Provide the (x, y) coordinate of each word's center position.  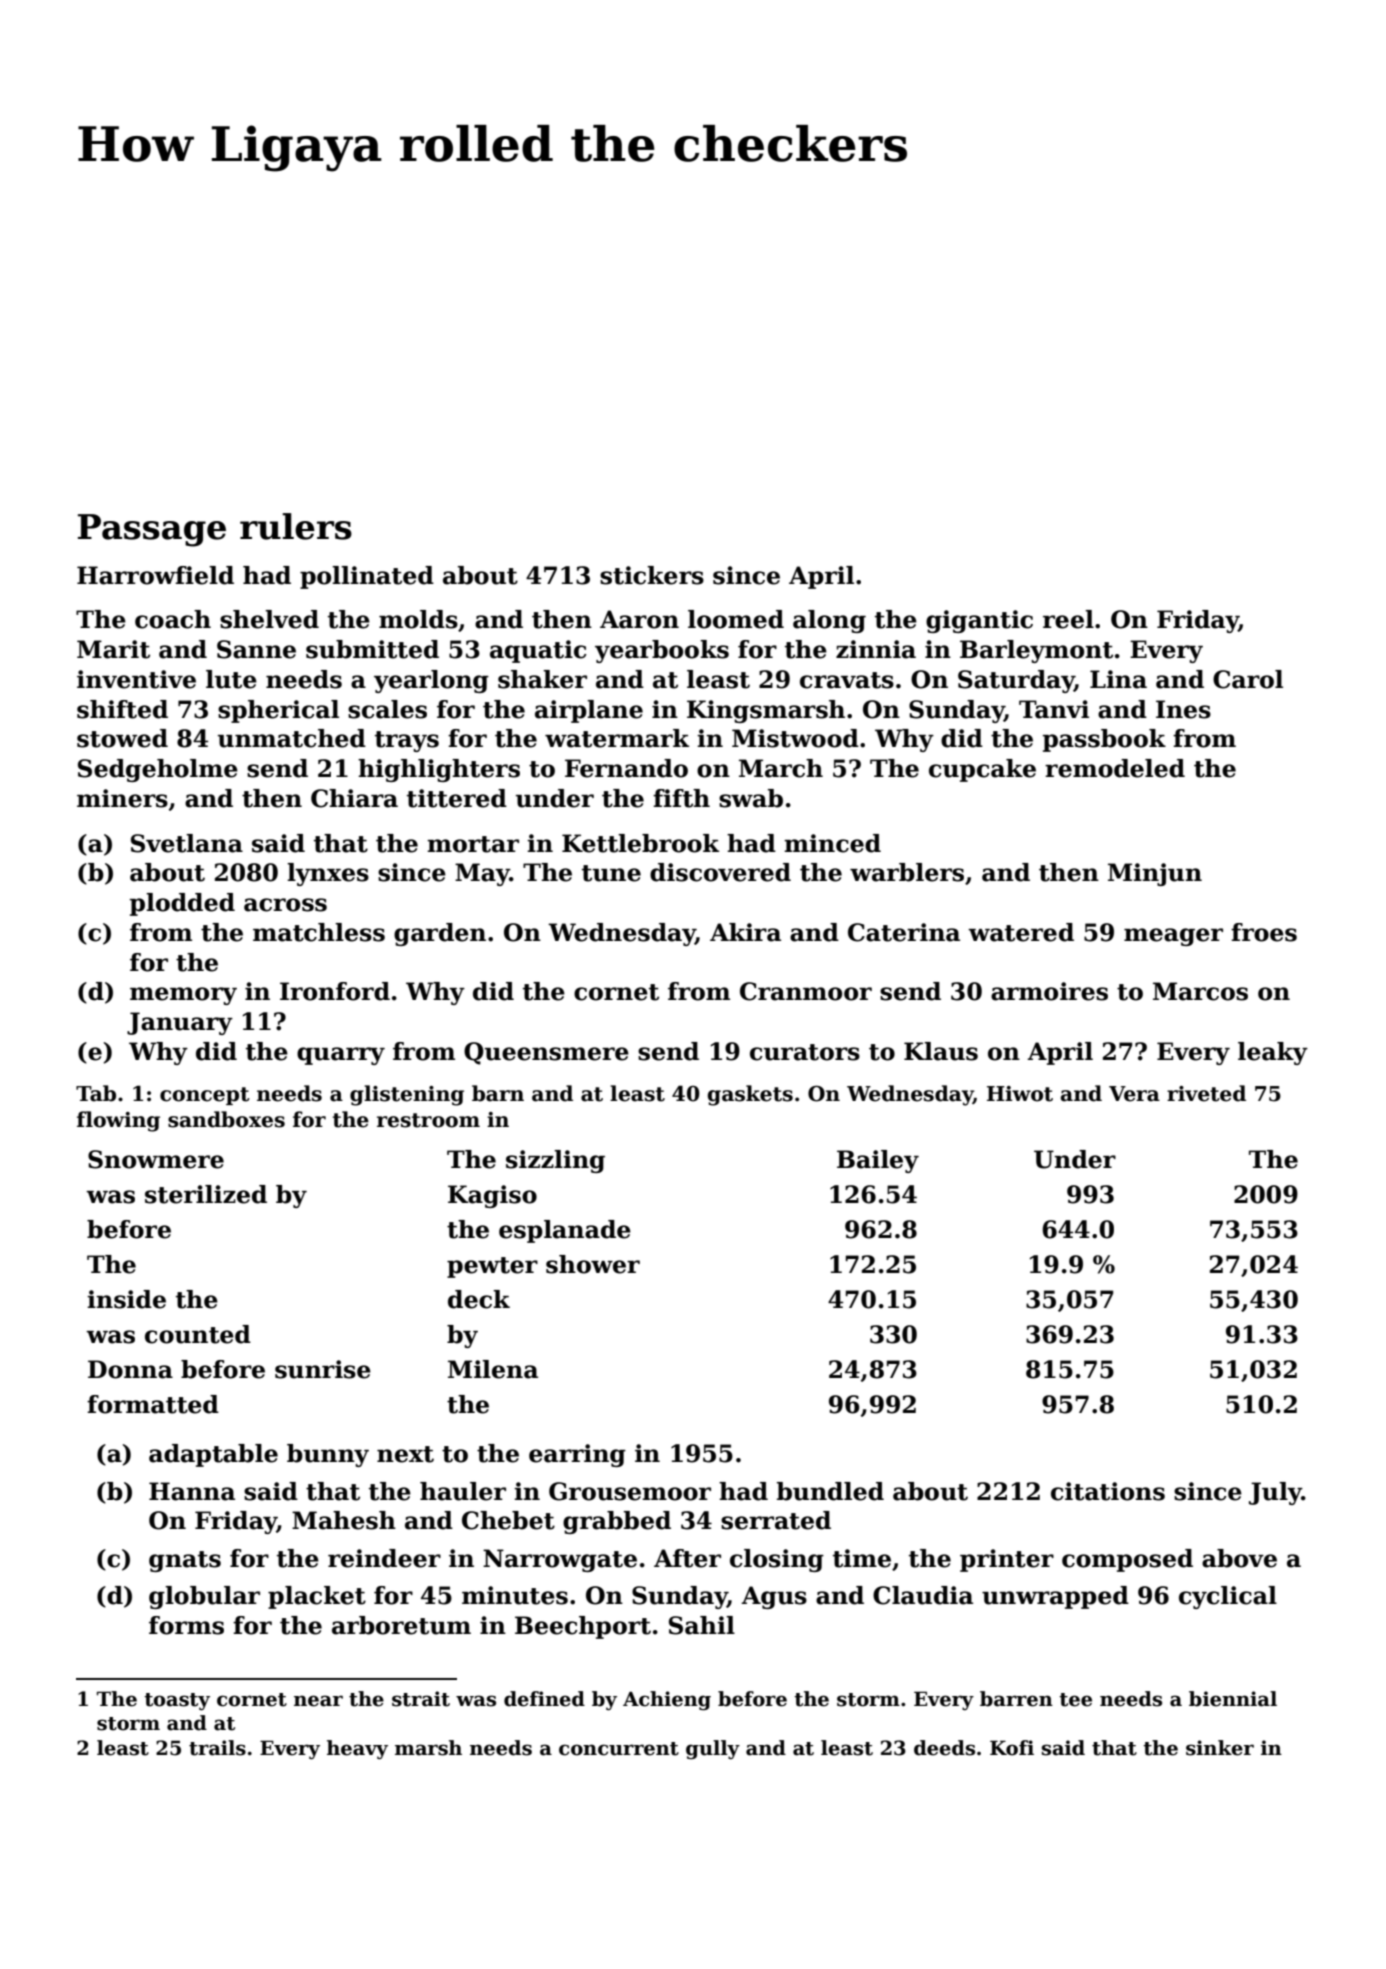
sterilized (206, 1194)
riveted (1206, 1093)
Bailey (878, 1161)
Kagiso (492, 1196)
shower (593, 1264)
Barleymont (1036, 651)
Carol (1248, 679)
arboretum (401, 1625)
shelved (269, 619)
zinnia (876, 649)
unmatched (292, 738)
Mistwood (795, 738)
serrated (776, 1520)
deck (479, 1299)
